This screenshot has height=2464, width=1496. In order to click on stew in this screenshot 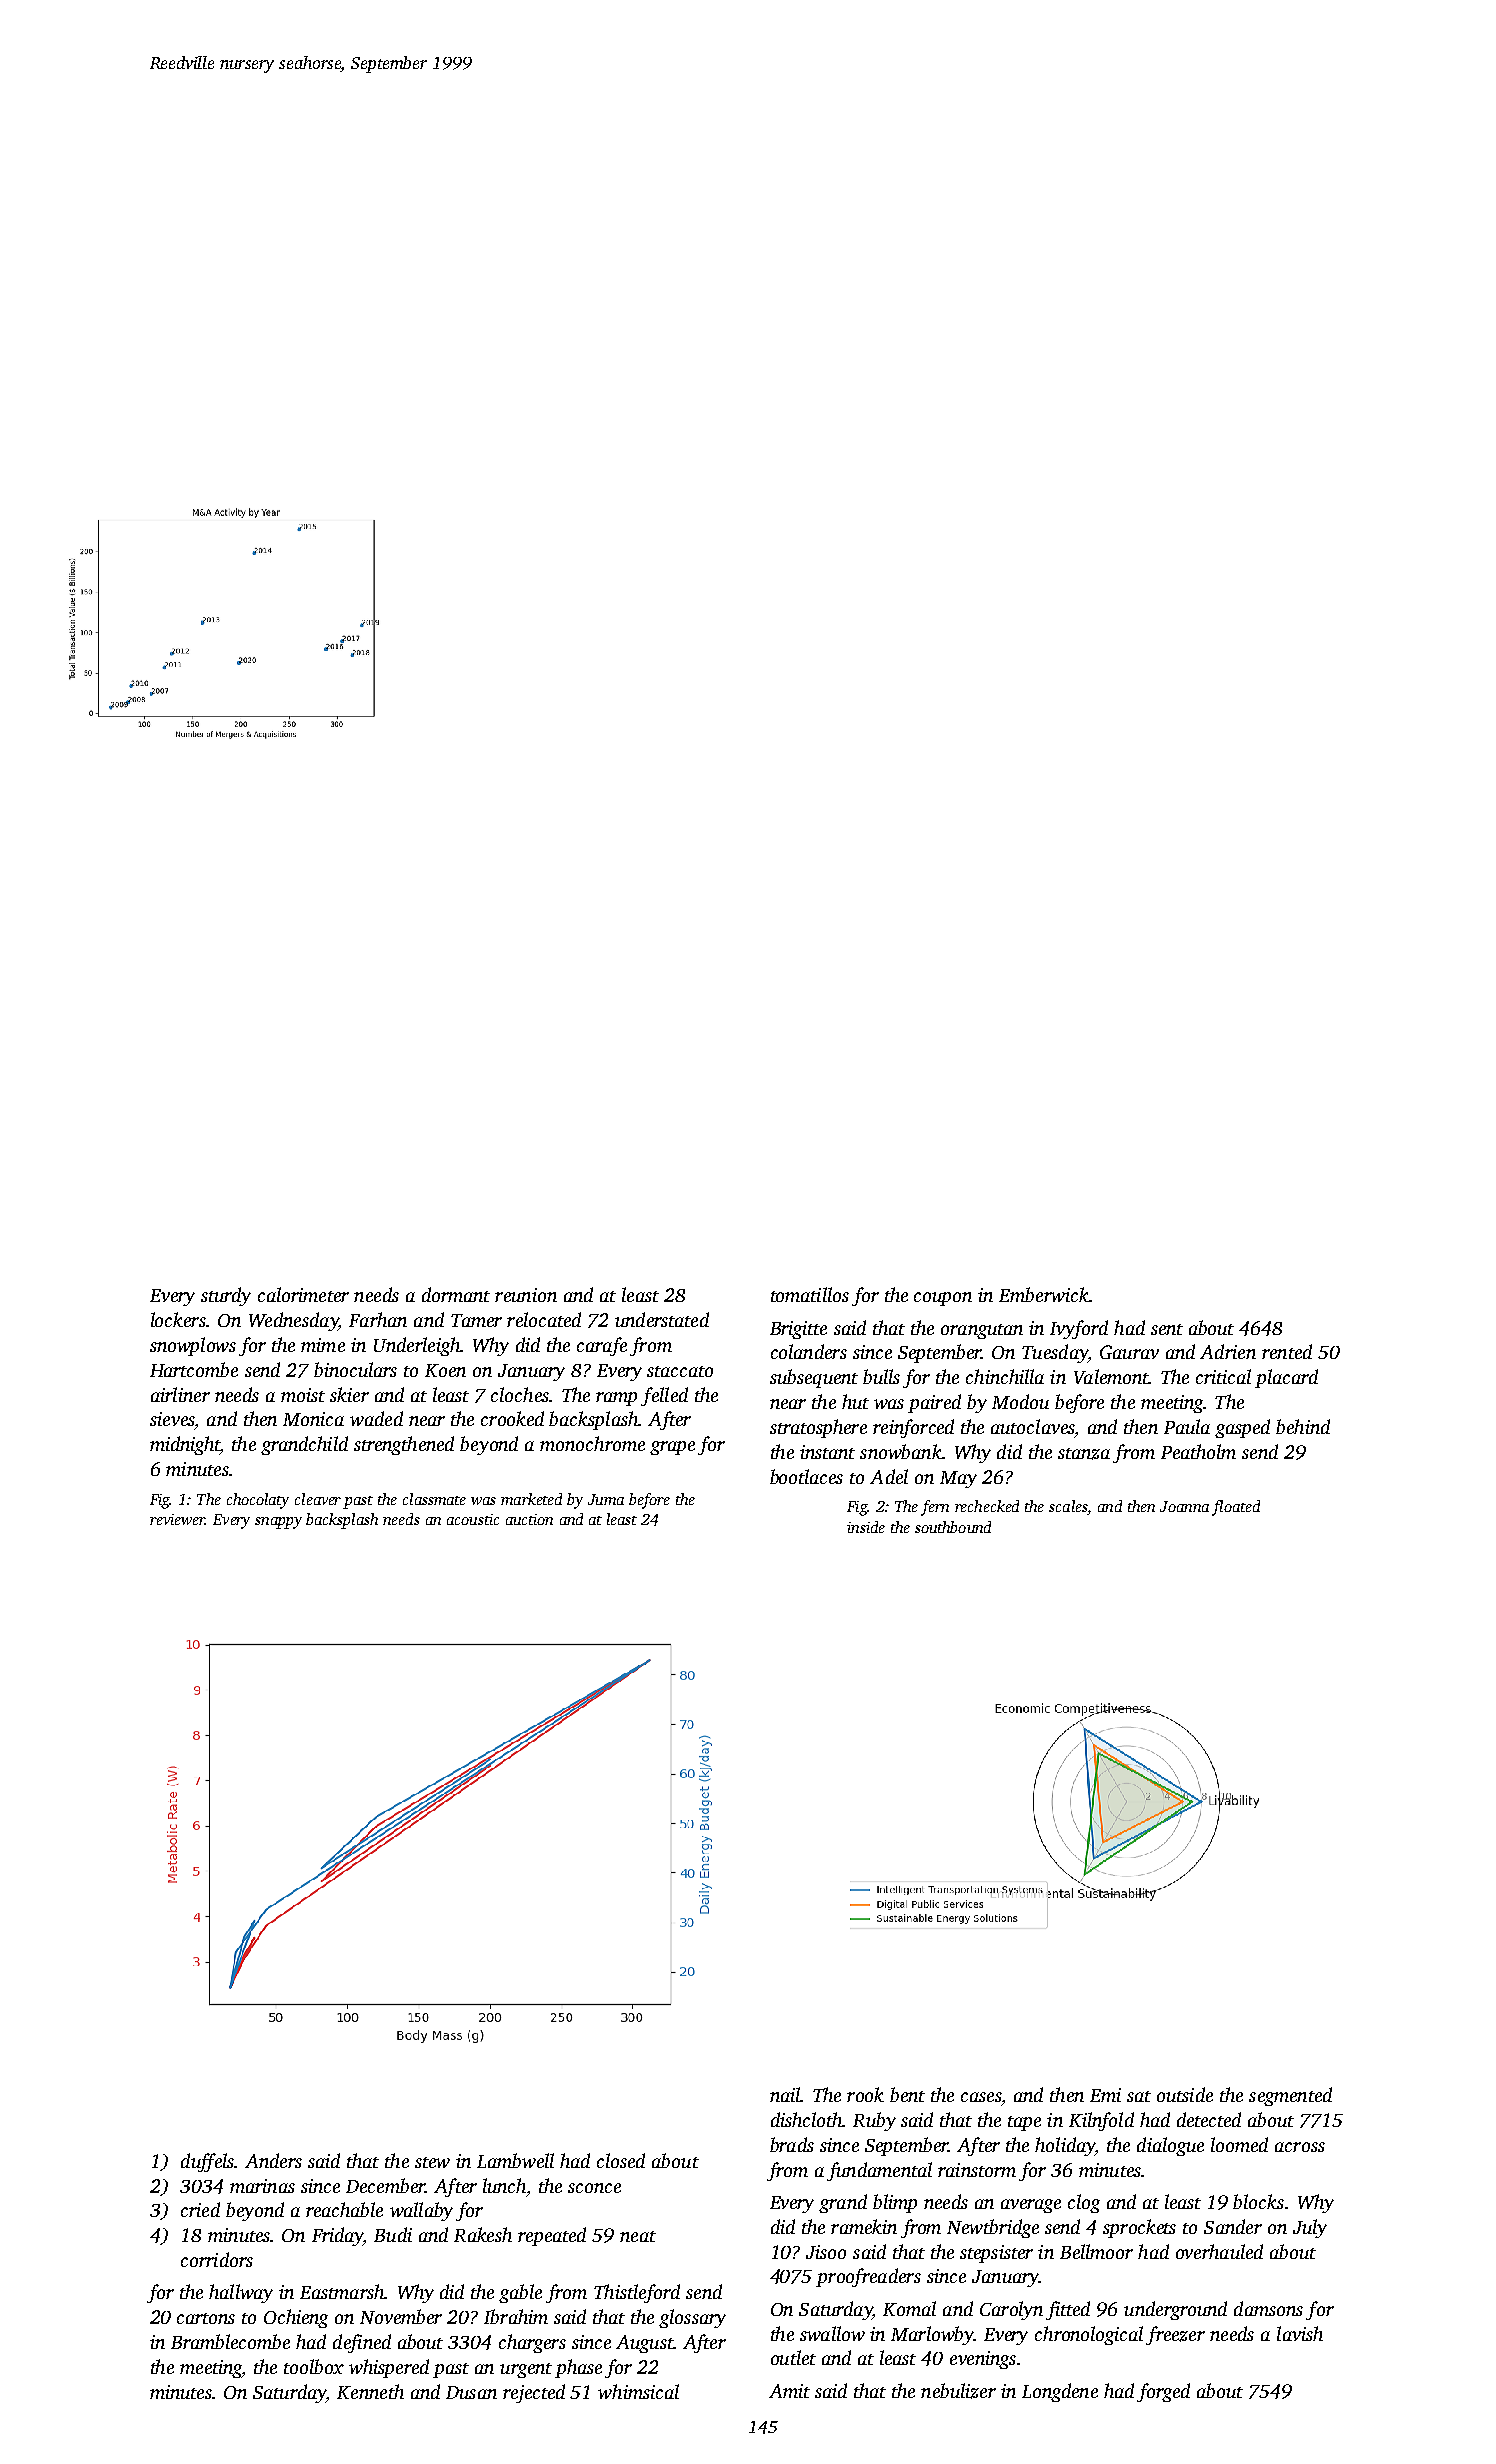, I will do `click(432, 2162)`.
